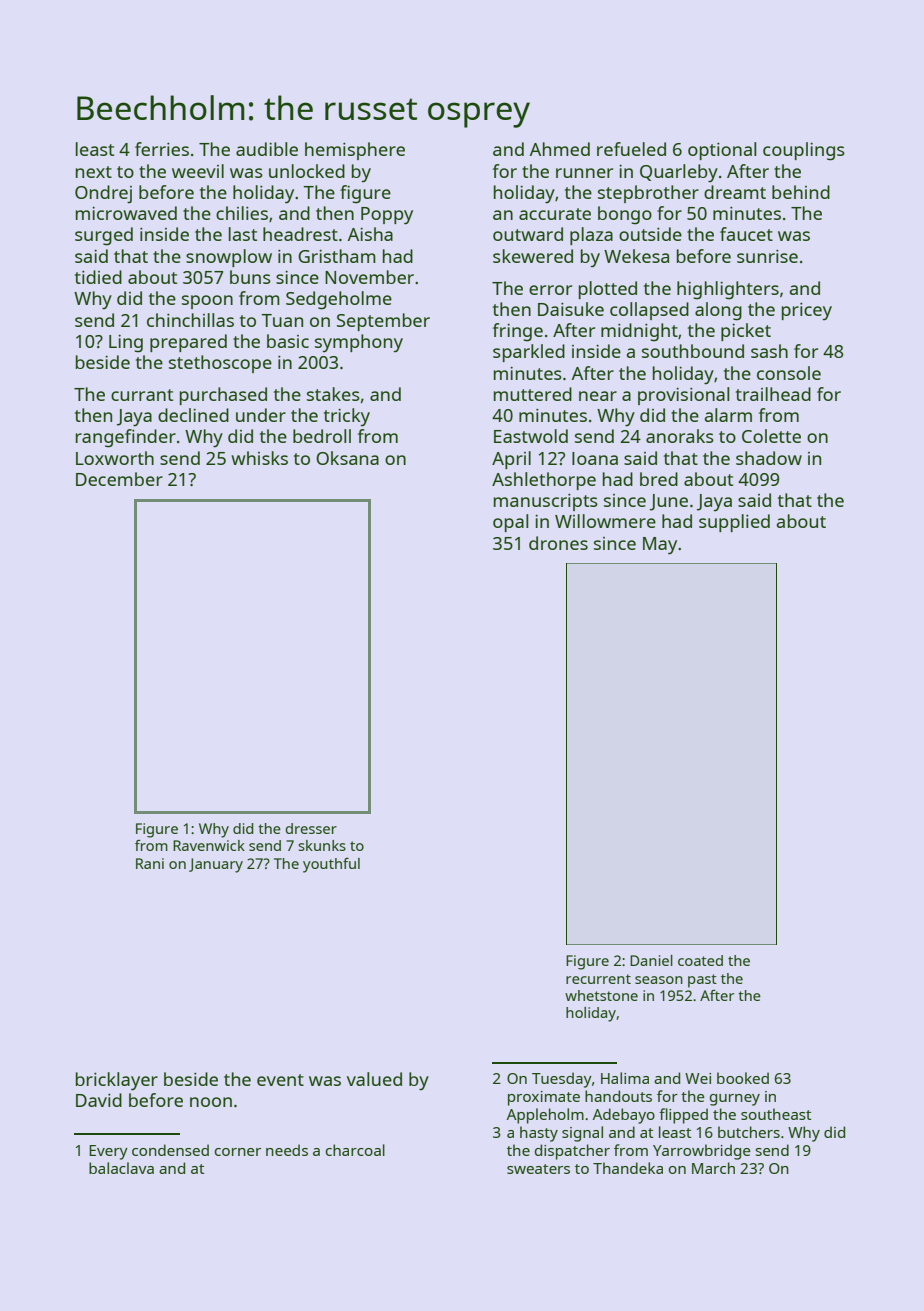  I want to click on chilies, so click(242, 213).
